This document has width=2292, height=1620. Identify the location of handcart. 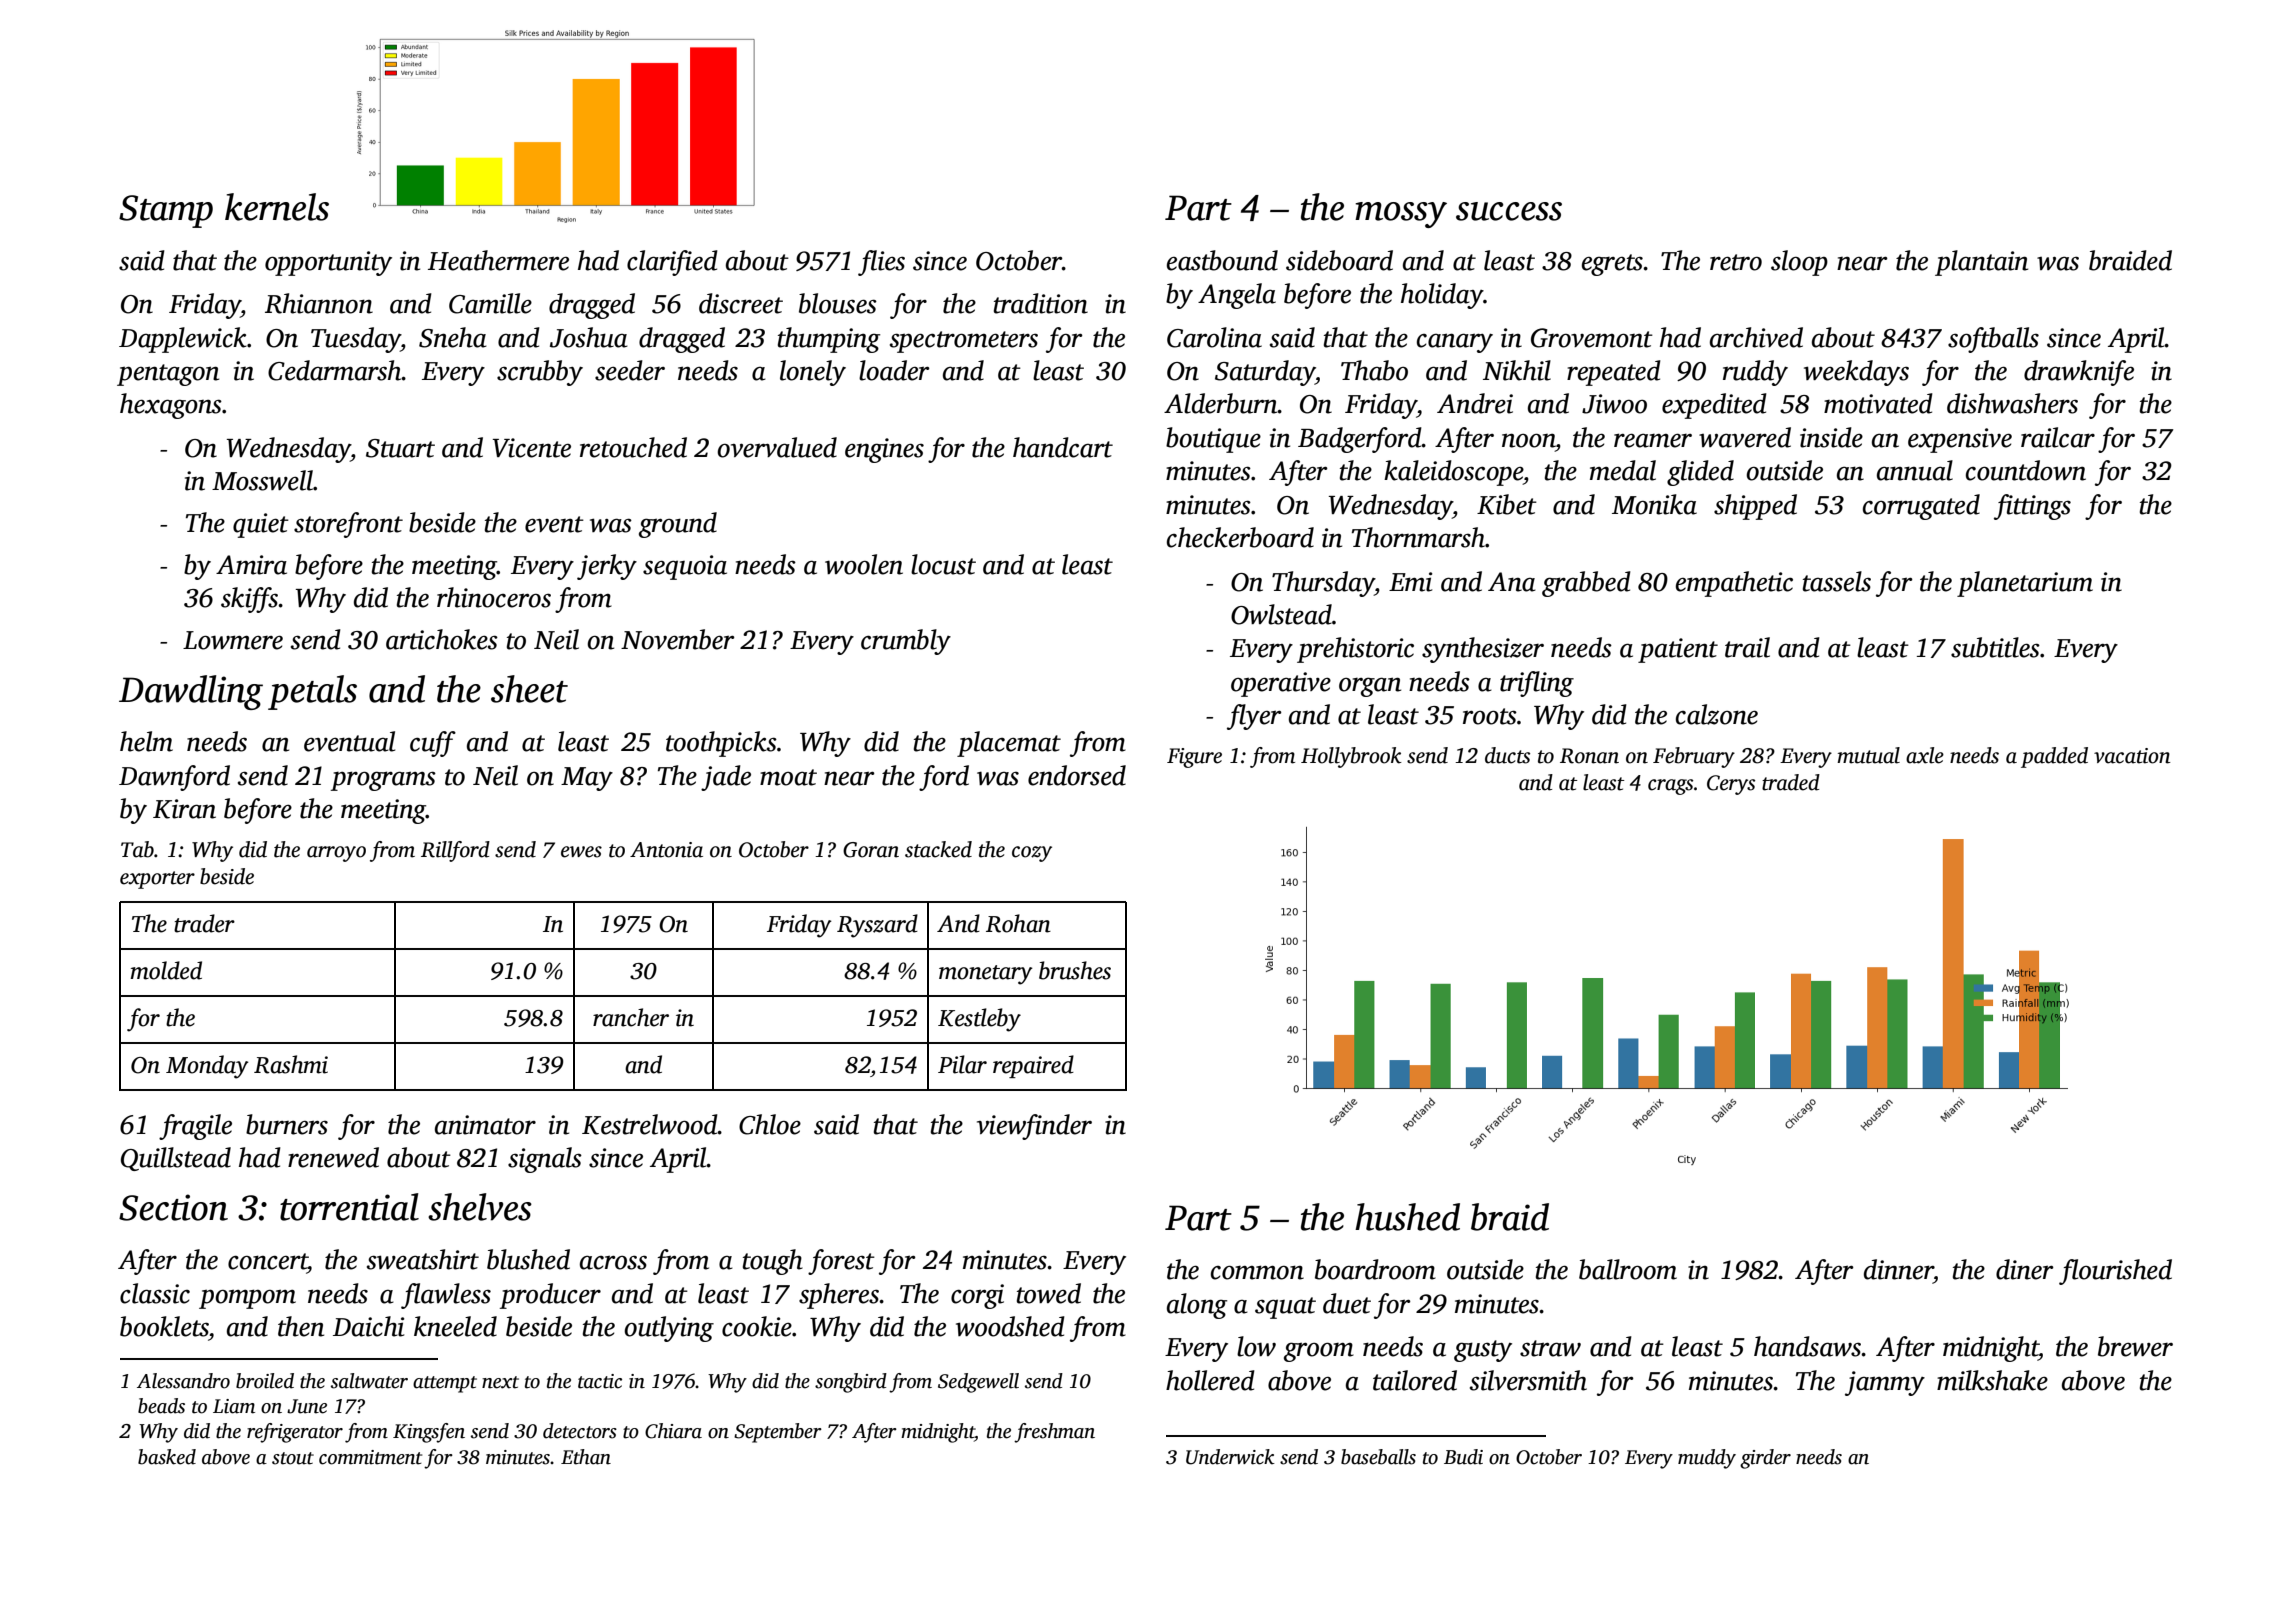
(1063, 447).
